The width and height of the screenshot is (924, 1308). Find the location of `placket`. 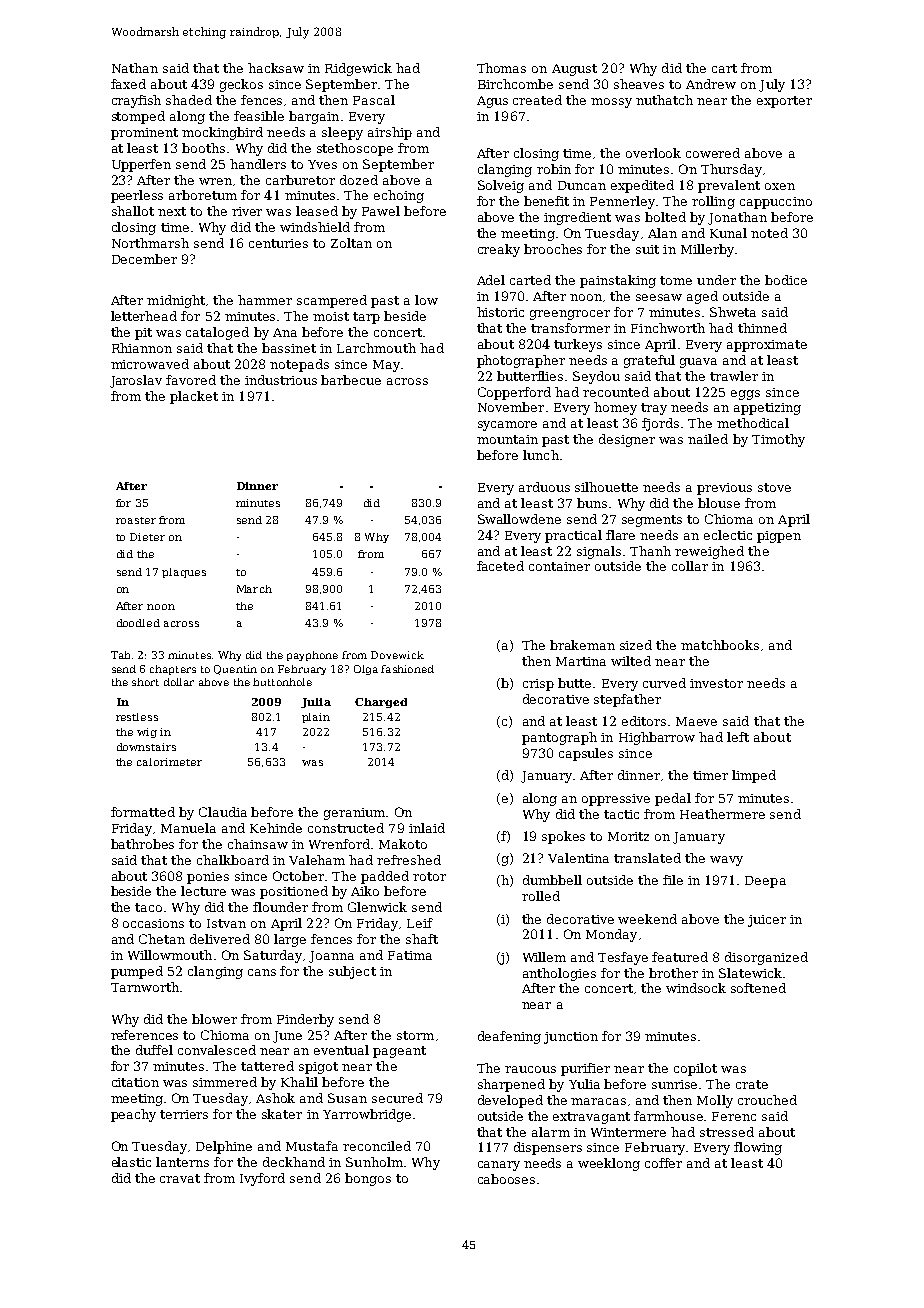

placket is located at coordinates (194, 397).
